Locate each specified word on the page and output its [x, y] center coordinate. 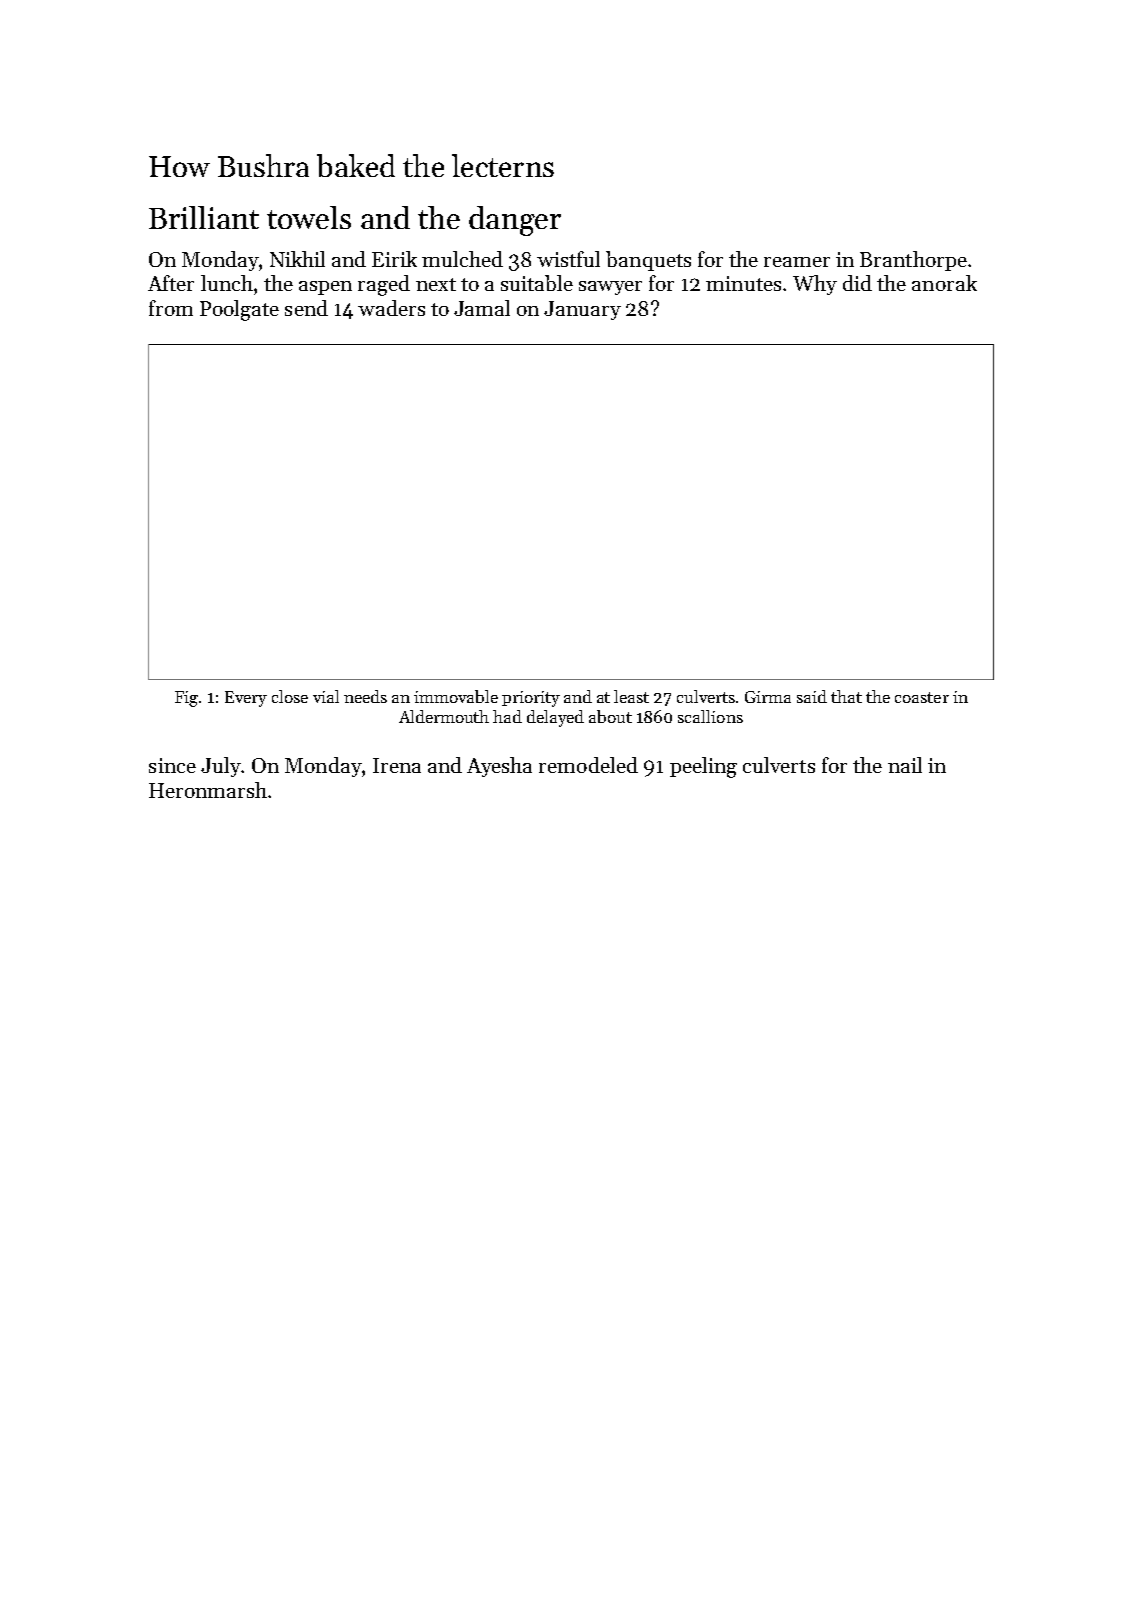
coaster [922, 697]
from [171, 308]
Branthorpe [913, 261]
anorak [944, 283]
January [582, 310]
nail [905, 765]
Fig [186, 699]
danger [515, 221]
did [857, 283]
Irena [397, 765]
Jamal [482, 308]
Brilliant [204, 217]
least [631, 696]
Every [246, 699]
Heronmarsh [208, 790]
